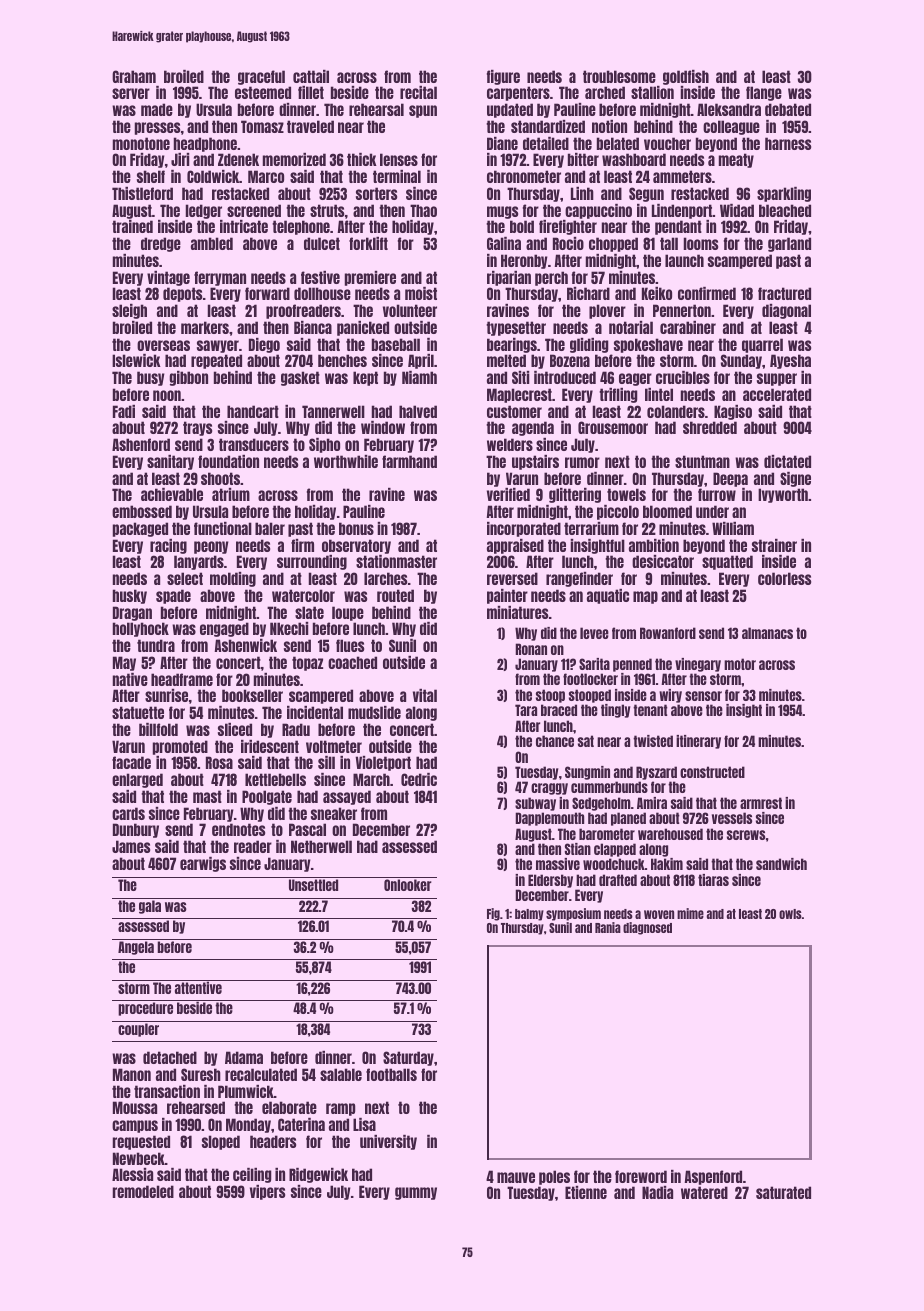  What do you see at coordinates (223, 528) in the document?
I see `functional` at bounding box center [223, 528].
